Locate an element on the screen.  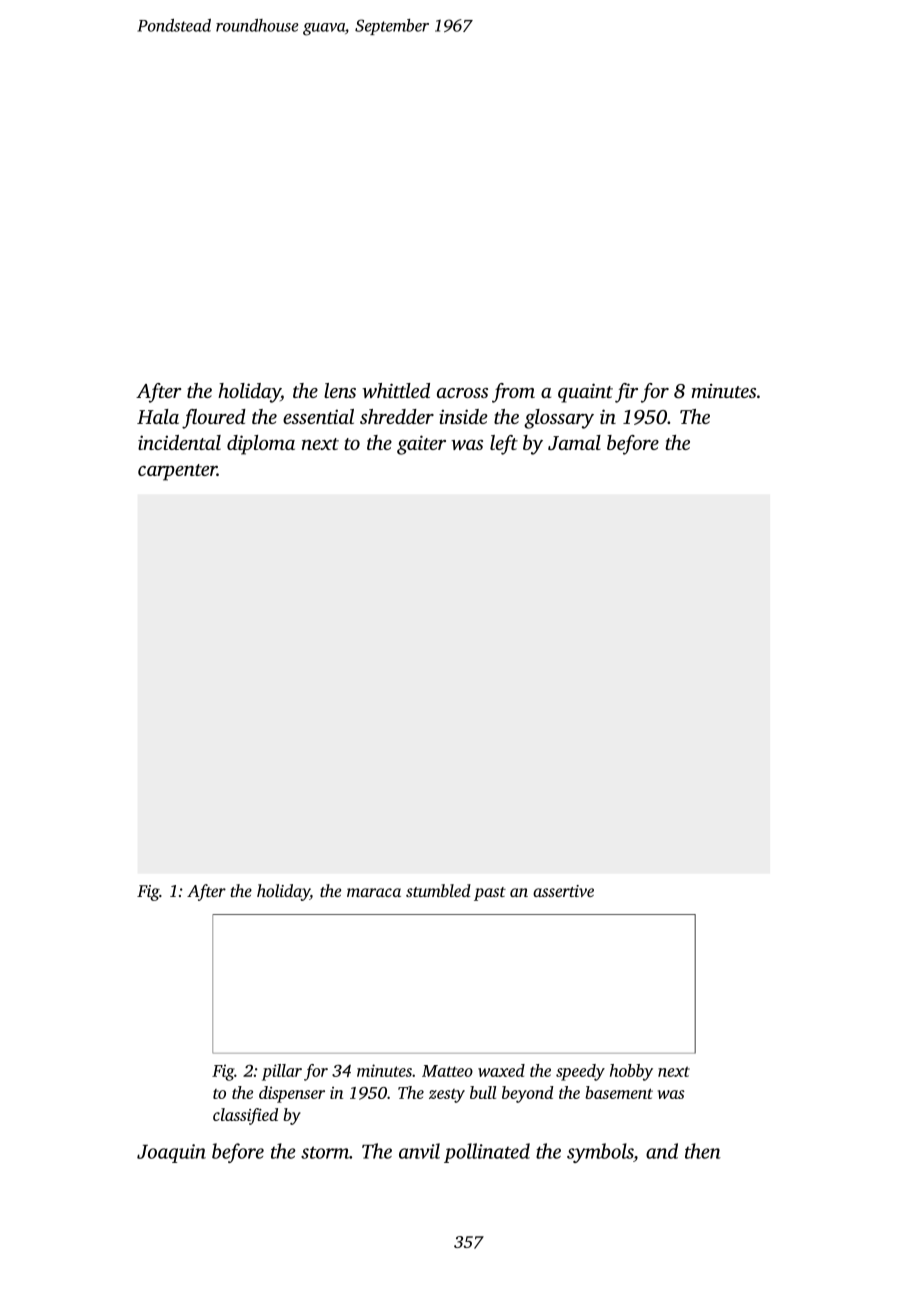
assertive is located at coordinates (563, 891).
